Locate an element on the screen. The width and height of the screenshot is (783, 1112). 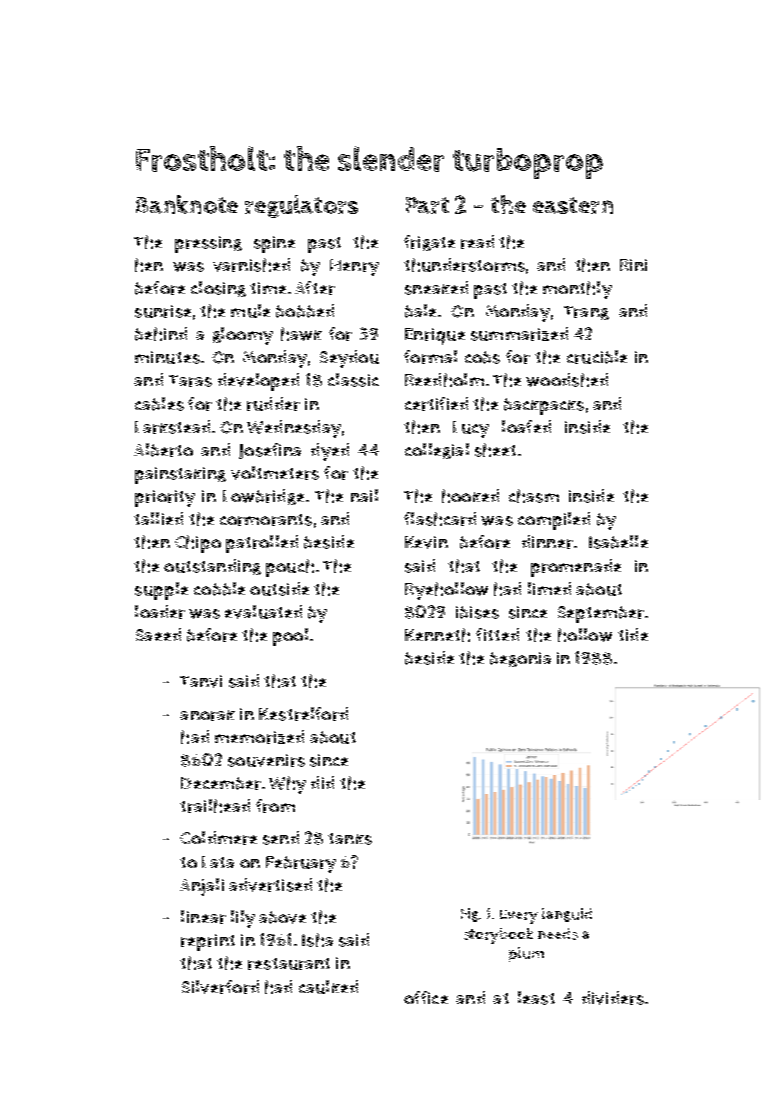
flashcard is located at coordinates (440, 519).
